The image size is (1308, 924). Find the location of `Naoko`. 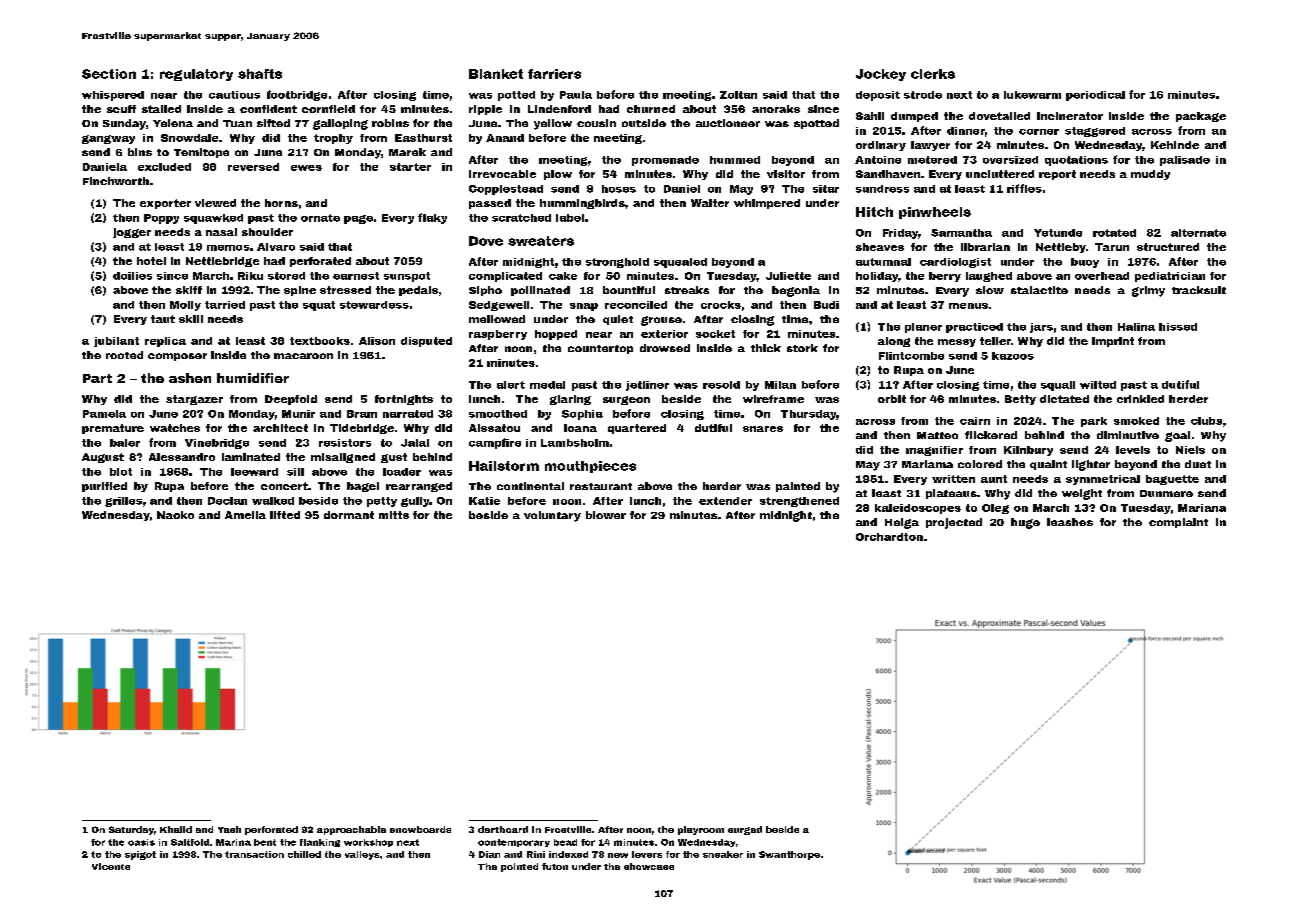

Naoko is located at coordinates (175, 515).
